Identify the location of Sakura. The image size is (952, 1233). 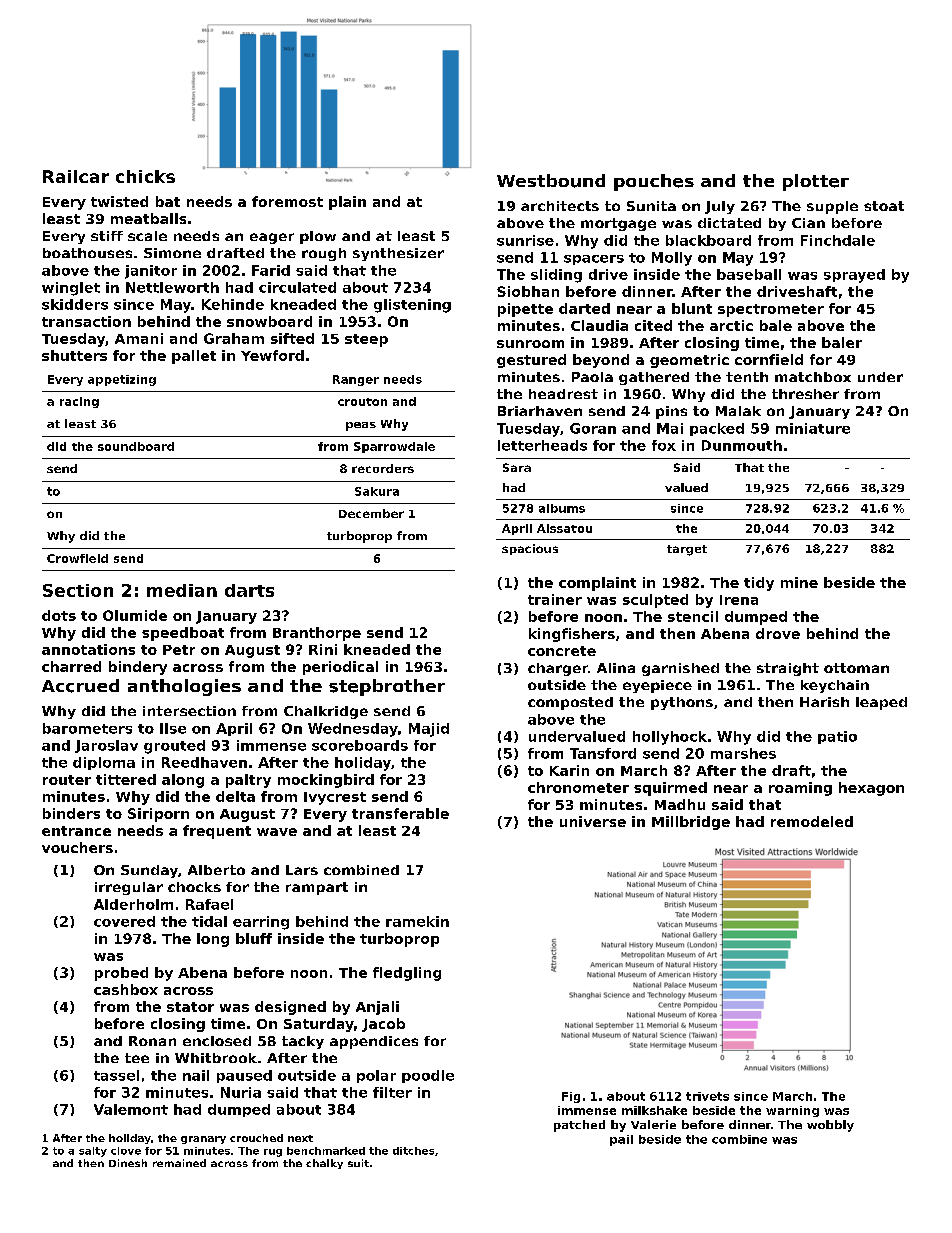
(377, 491).
